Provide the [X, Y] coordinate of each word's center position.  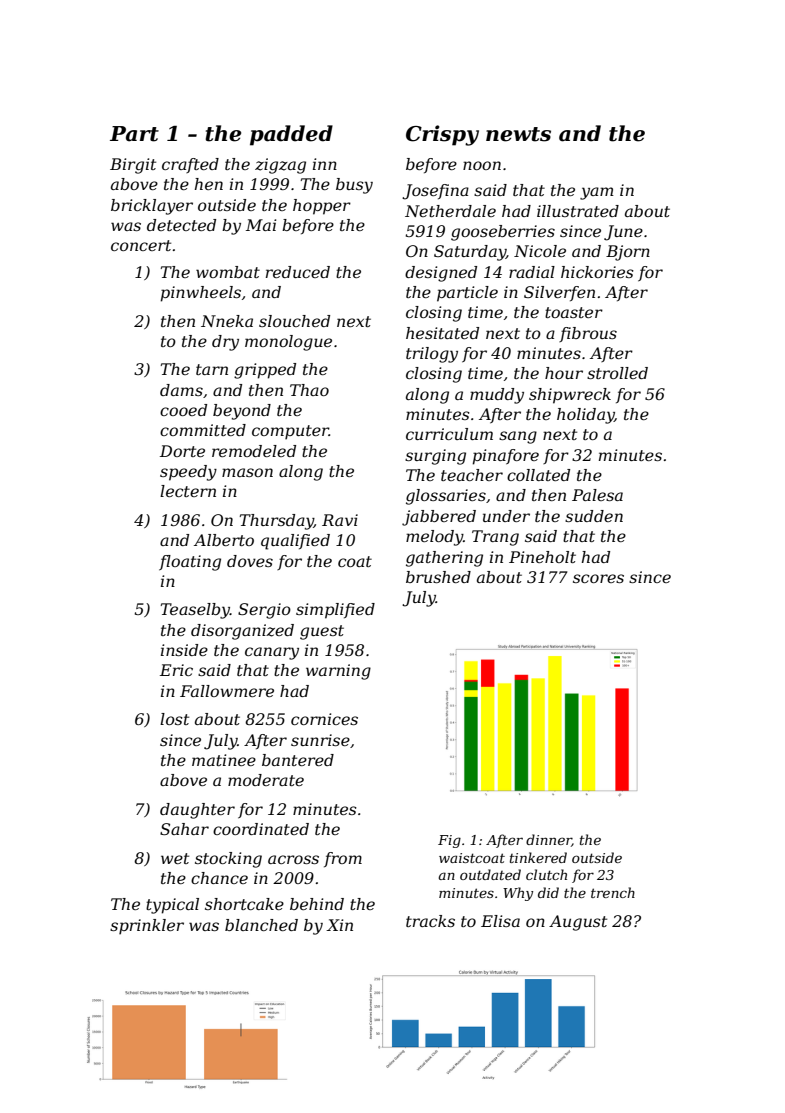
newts [518, 134]
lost [174, 719]
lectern [188, 491]
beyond [242, 412]
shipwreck [570, 396]
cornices [324, 719]
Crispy [442, 135]
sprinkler [147, 927]
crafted [190, 165]
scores [598, 578]
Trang [495, 538]
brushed [438, 577]
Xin [339, 925]
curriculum [449, 434]
